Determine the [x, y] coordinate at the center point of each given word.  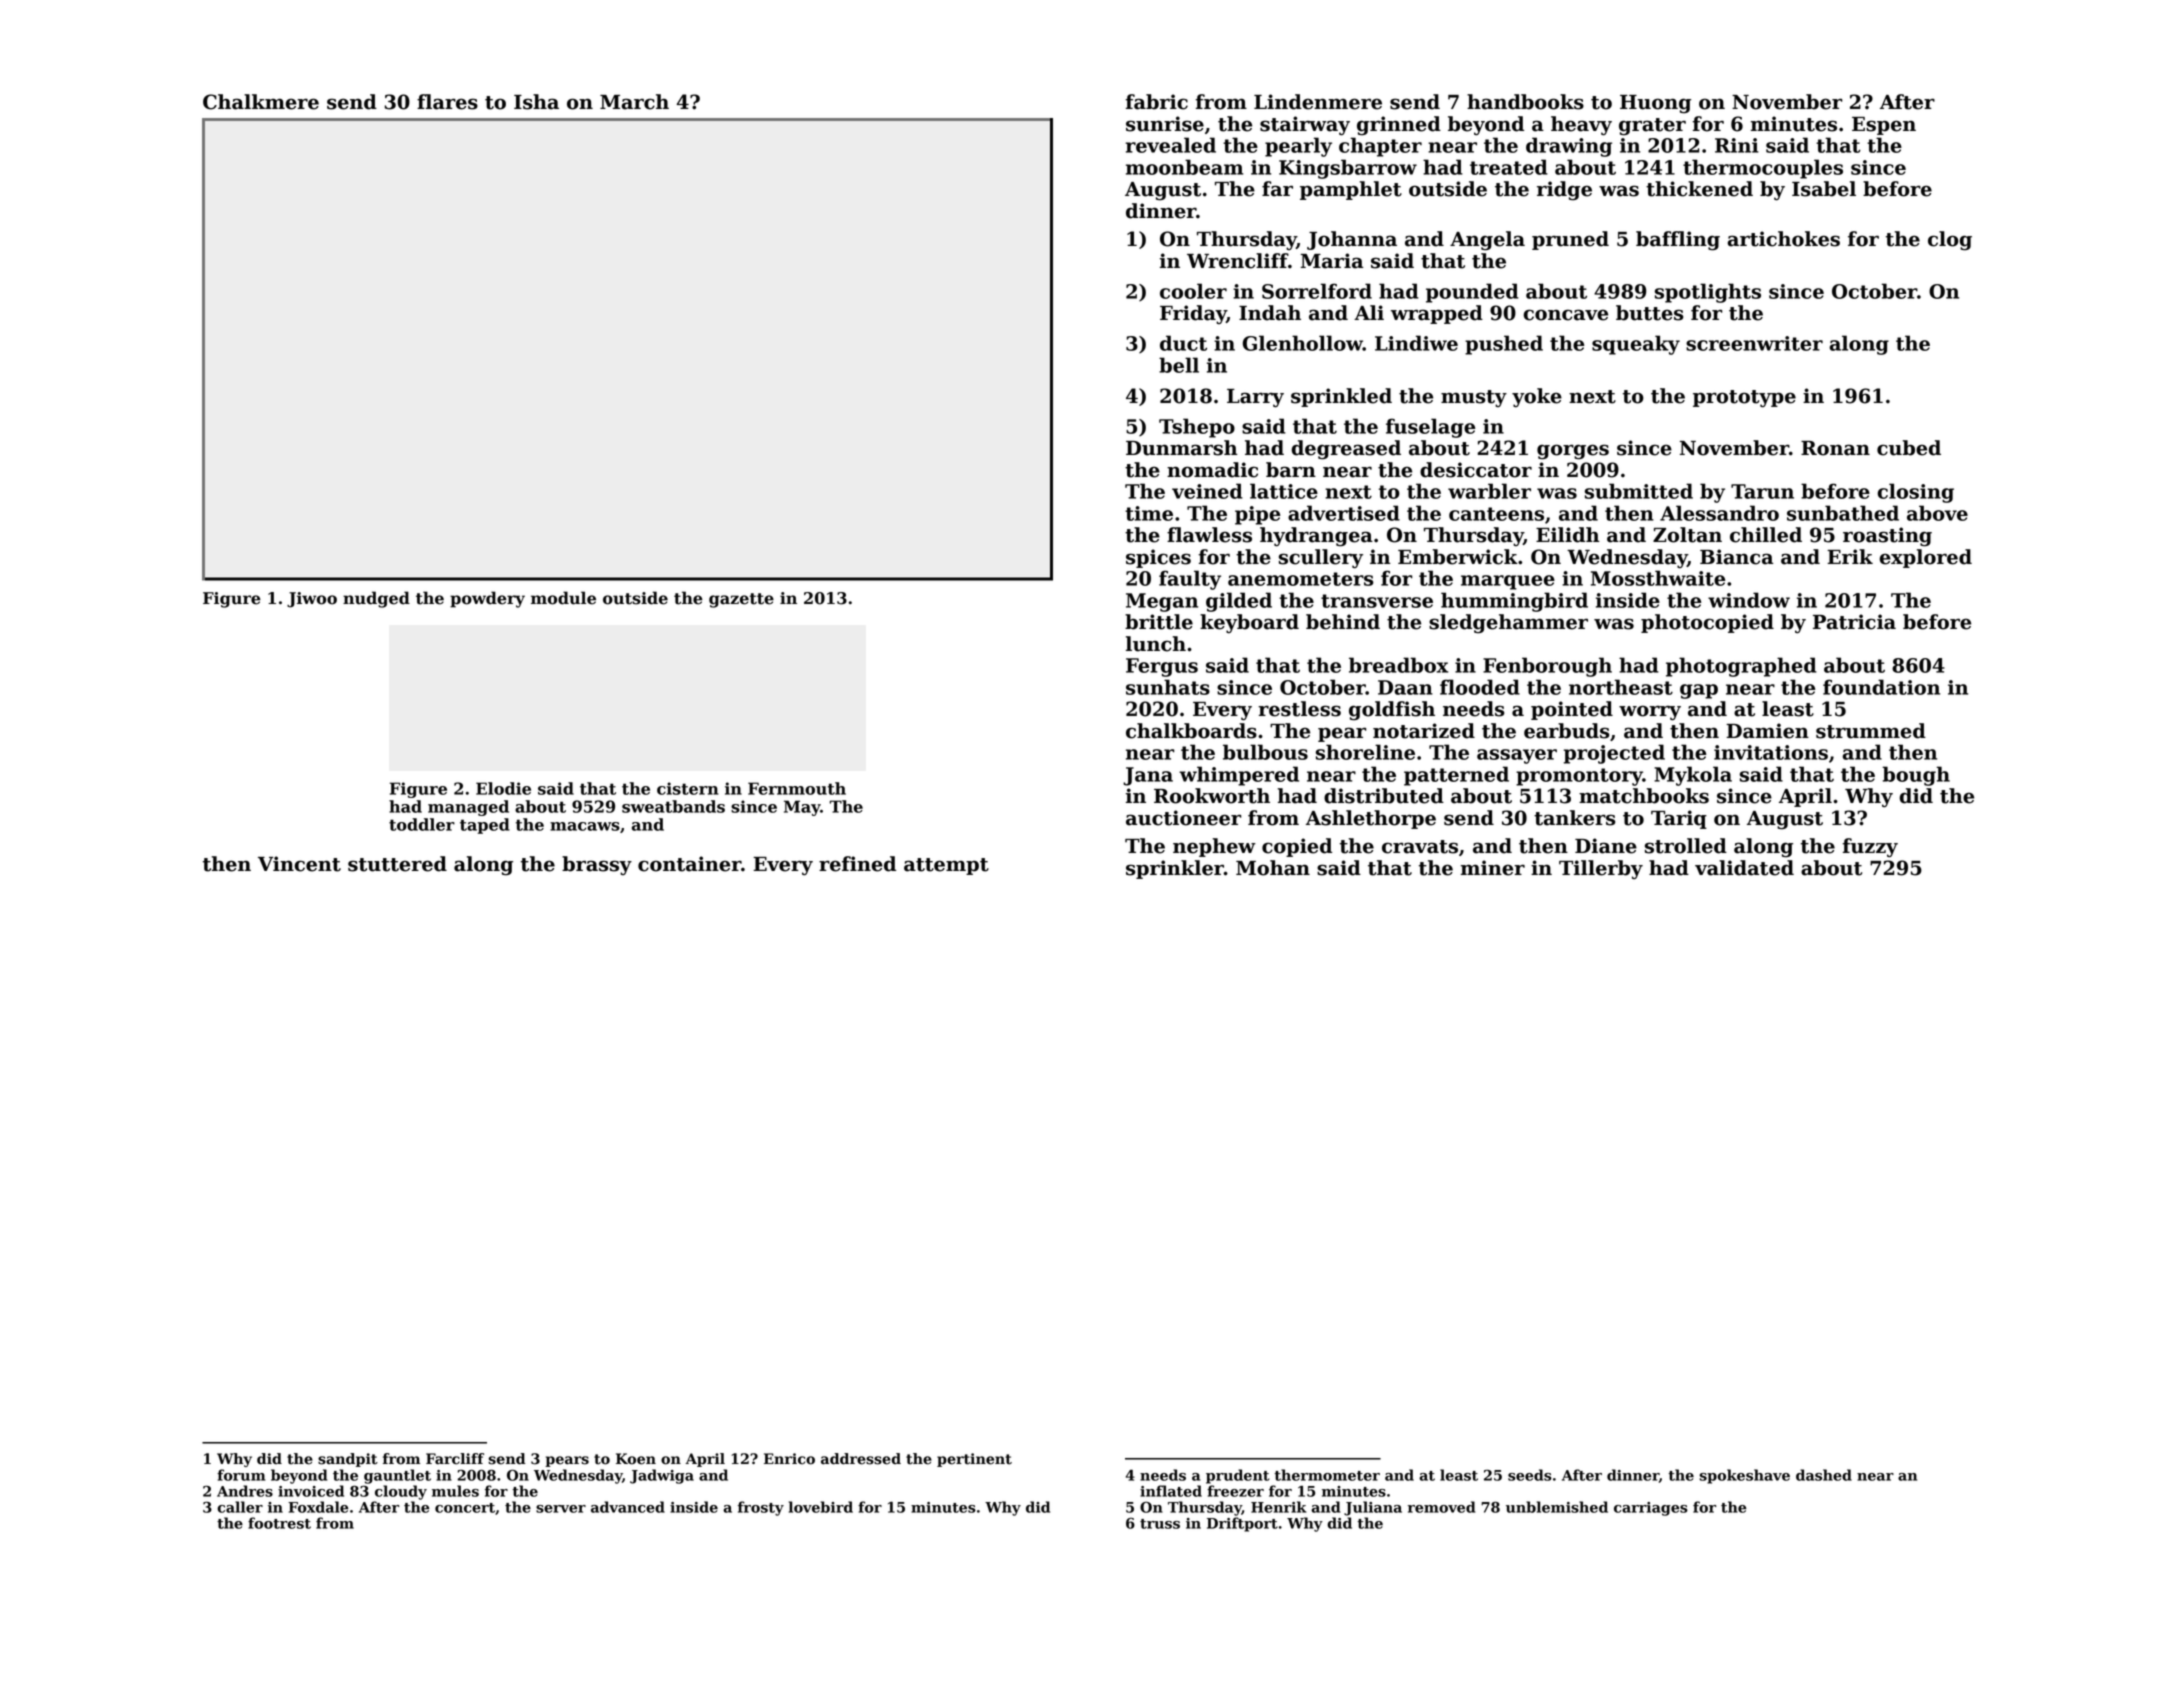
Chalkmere [261, 102]
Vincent [299, 864]
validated [1744, 868]
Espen [1884, 126]
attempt [946, 866]
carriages [1651, 1509]
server [561, 1509]
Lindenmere [1318, 102]
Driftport [1242, 1524]
